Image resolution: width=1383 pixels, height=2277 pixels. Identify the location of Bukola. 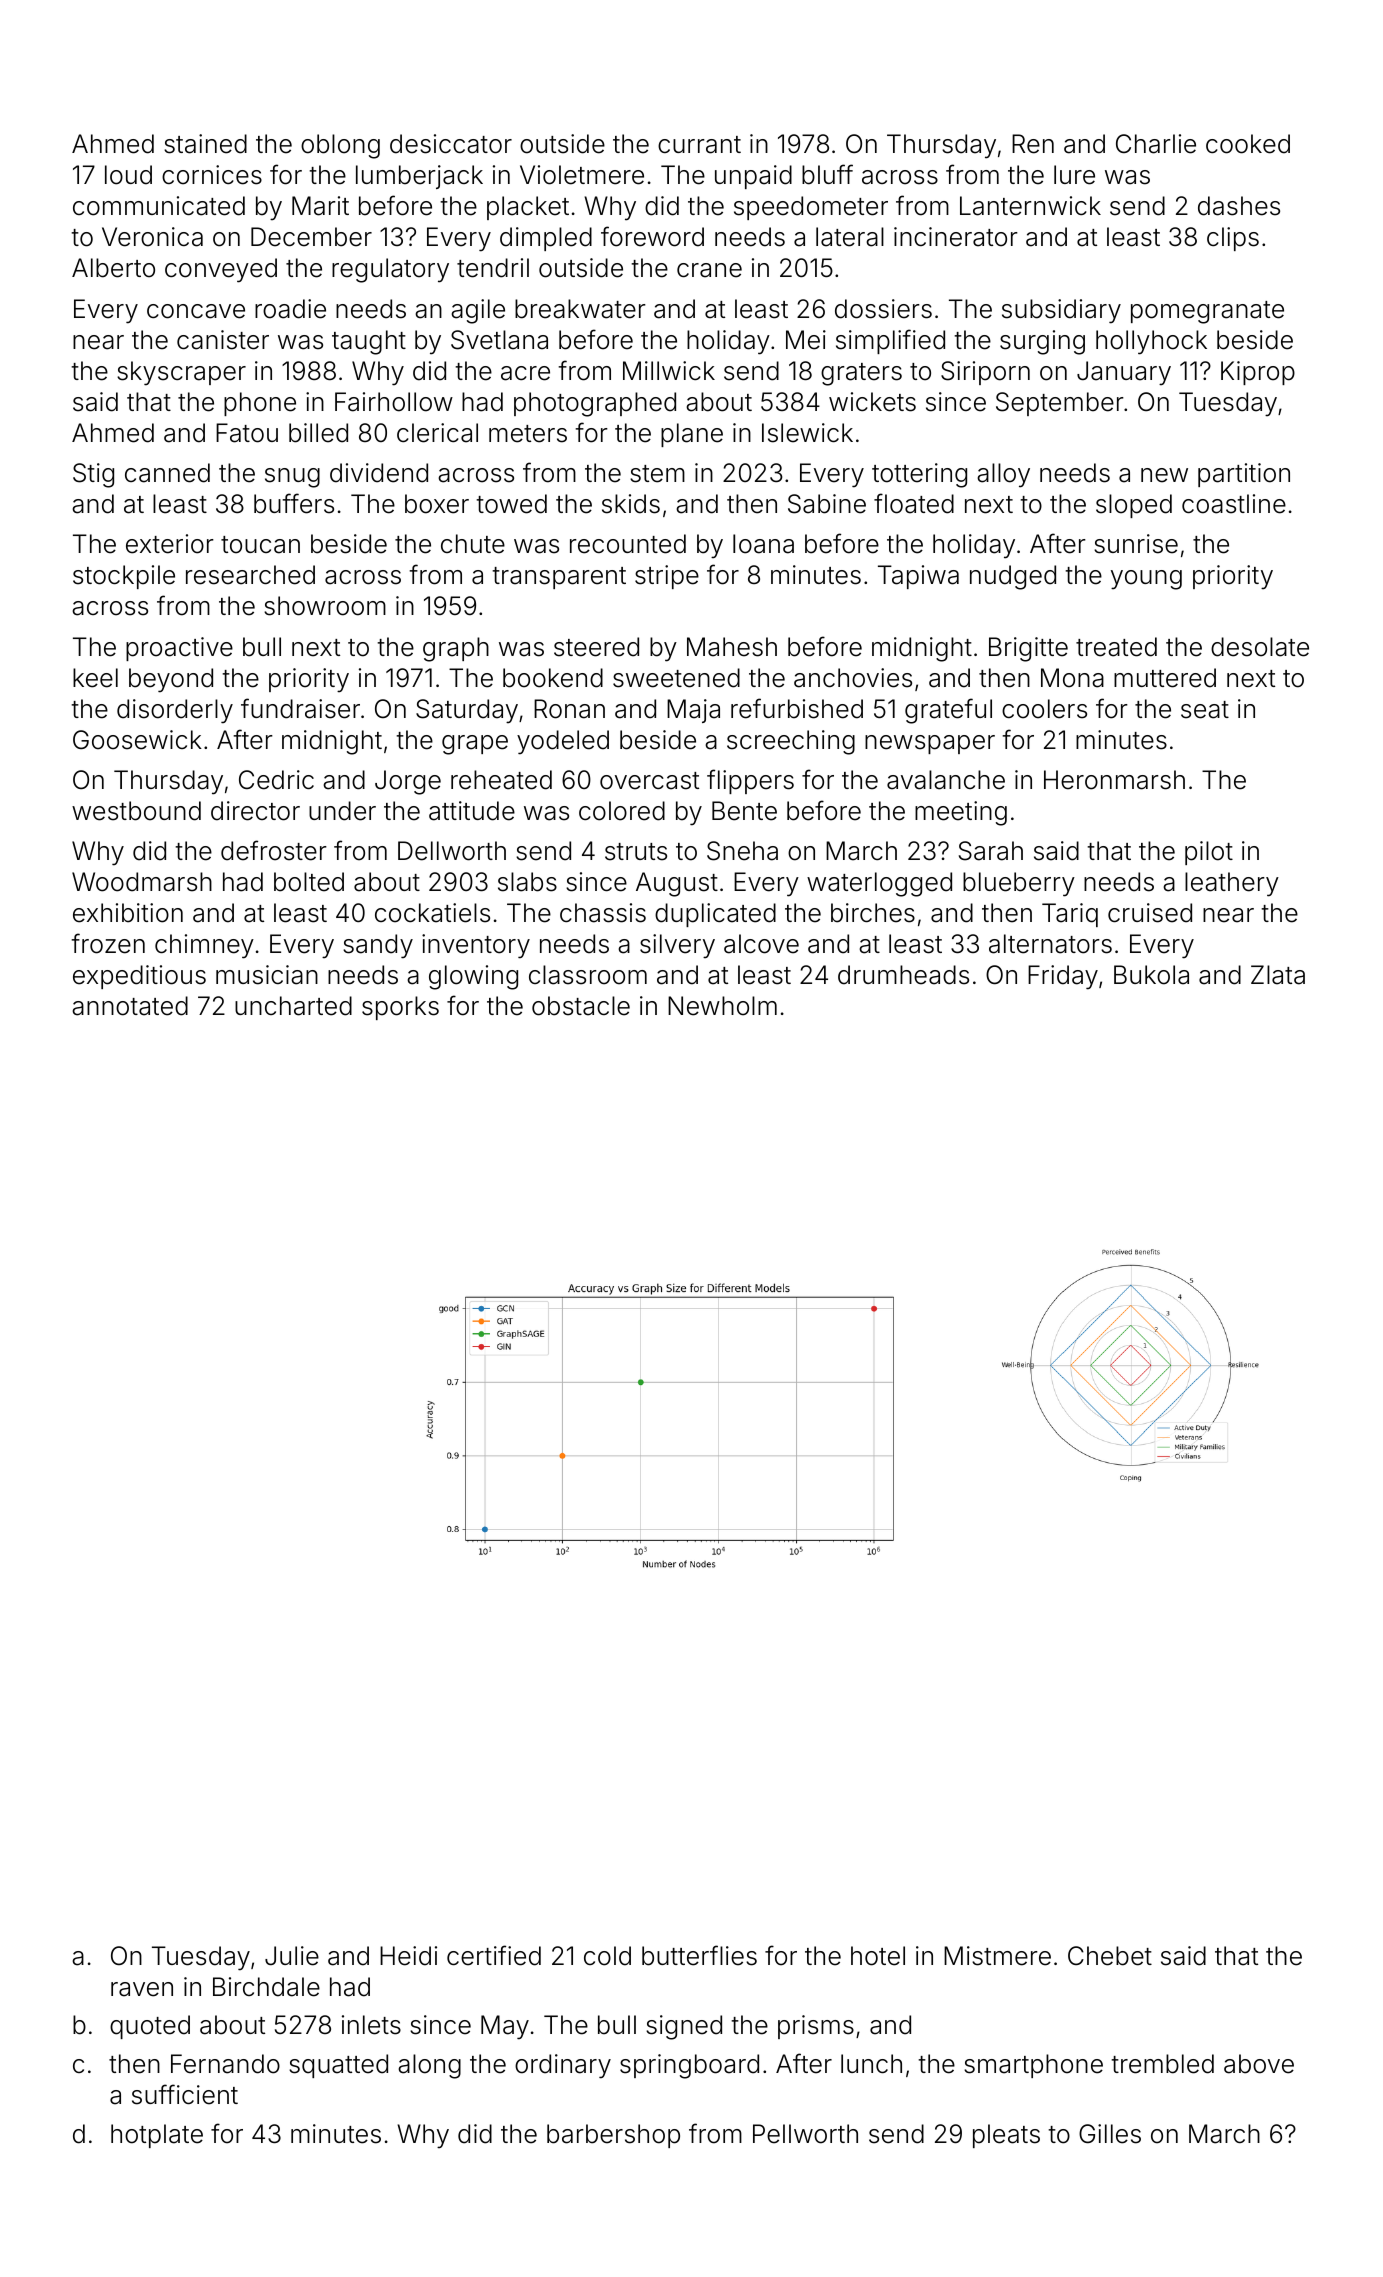
(1151, 975).
